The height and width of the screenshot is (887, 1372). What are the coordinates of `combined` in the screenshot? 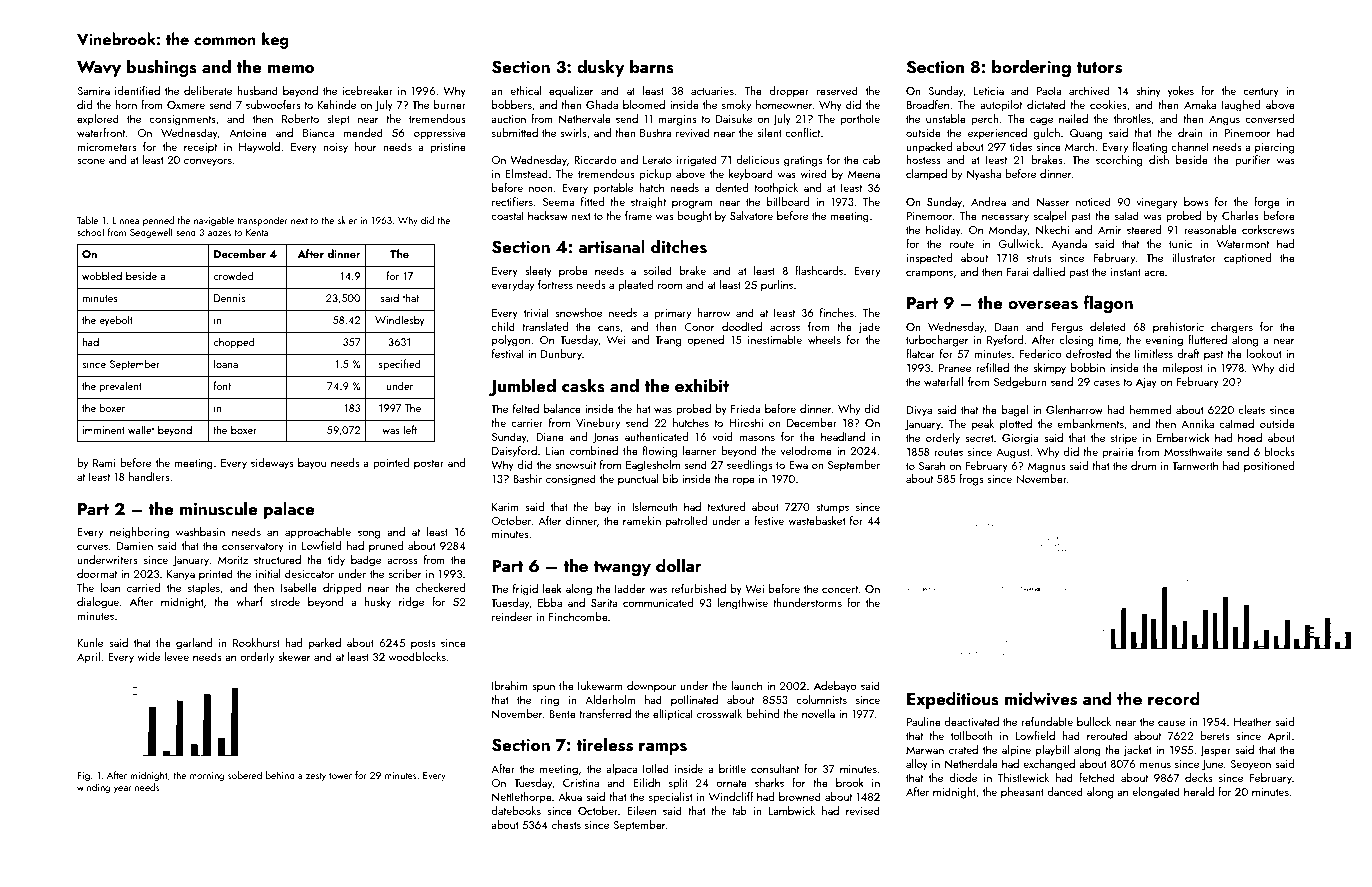 It's located at (594, 450).
